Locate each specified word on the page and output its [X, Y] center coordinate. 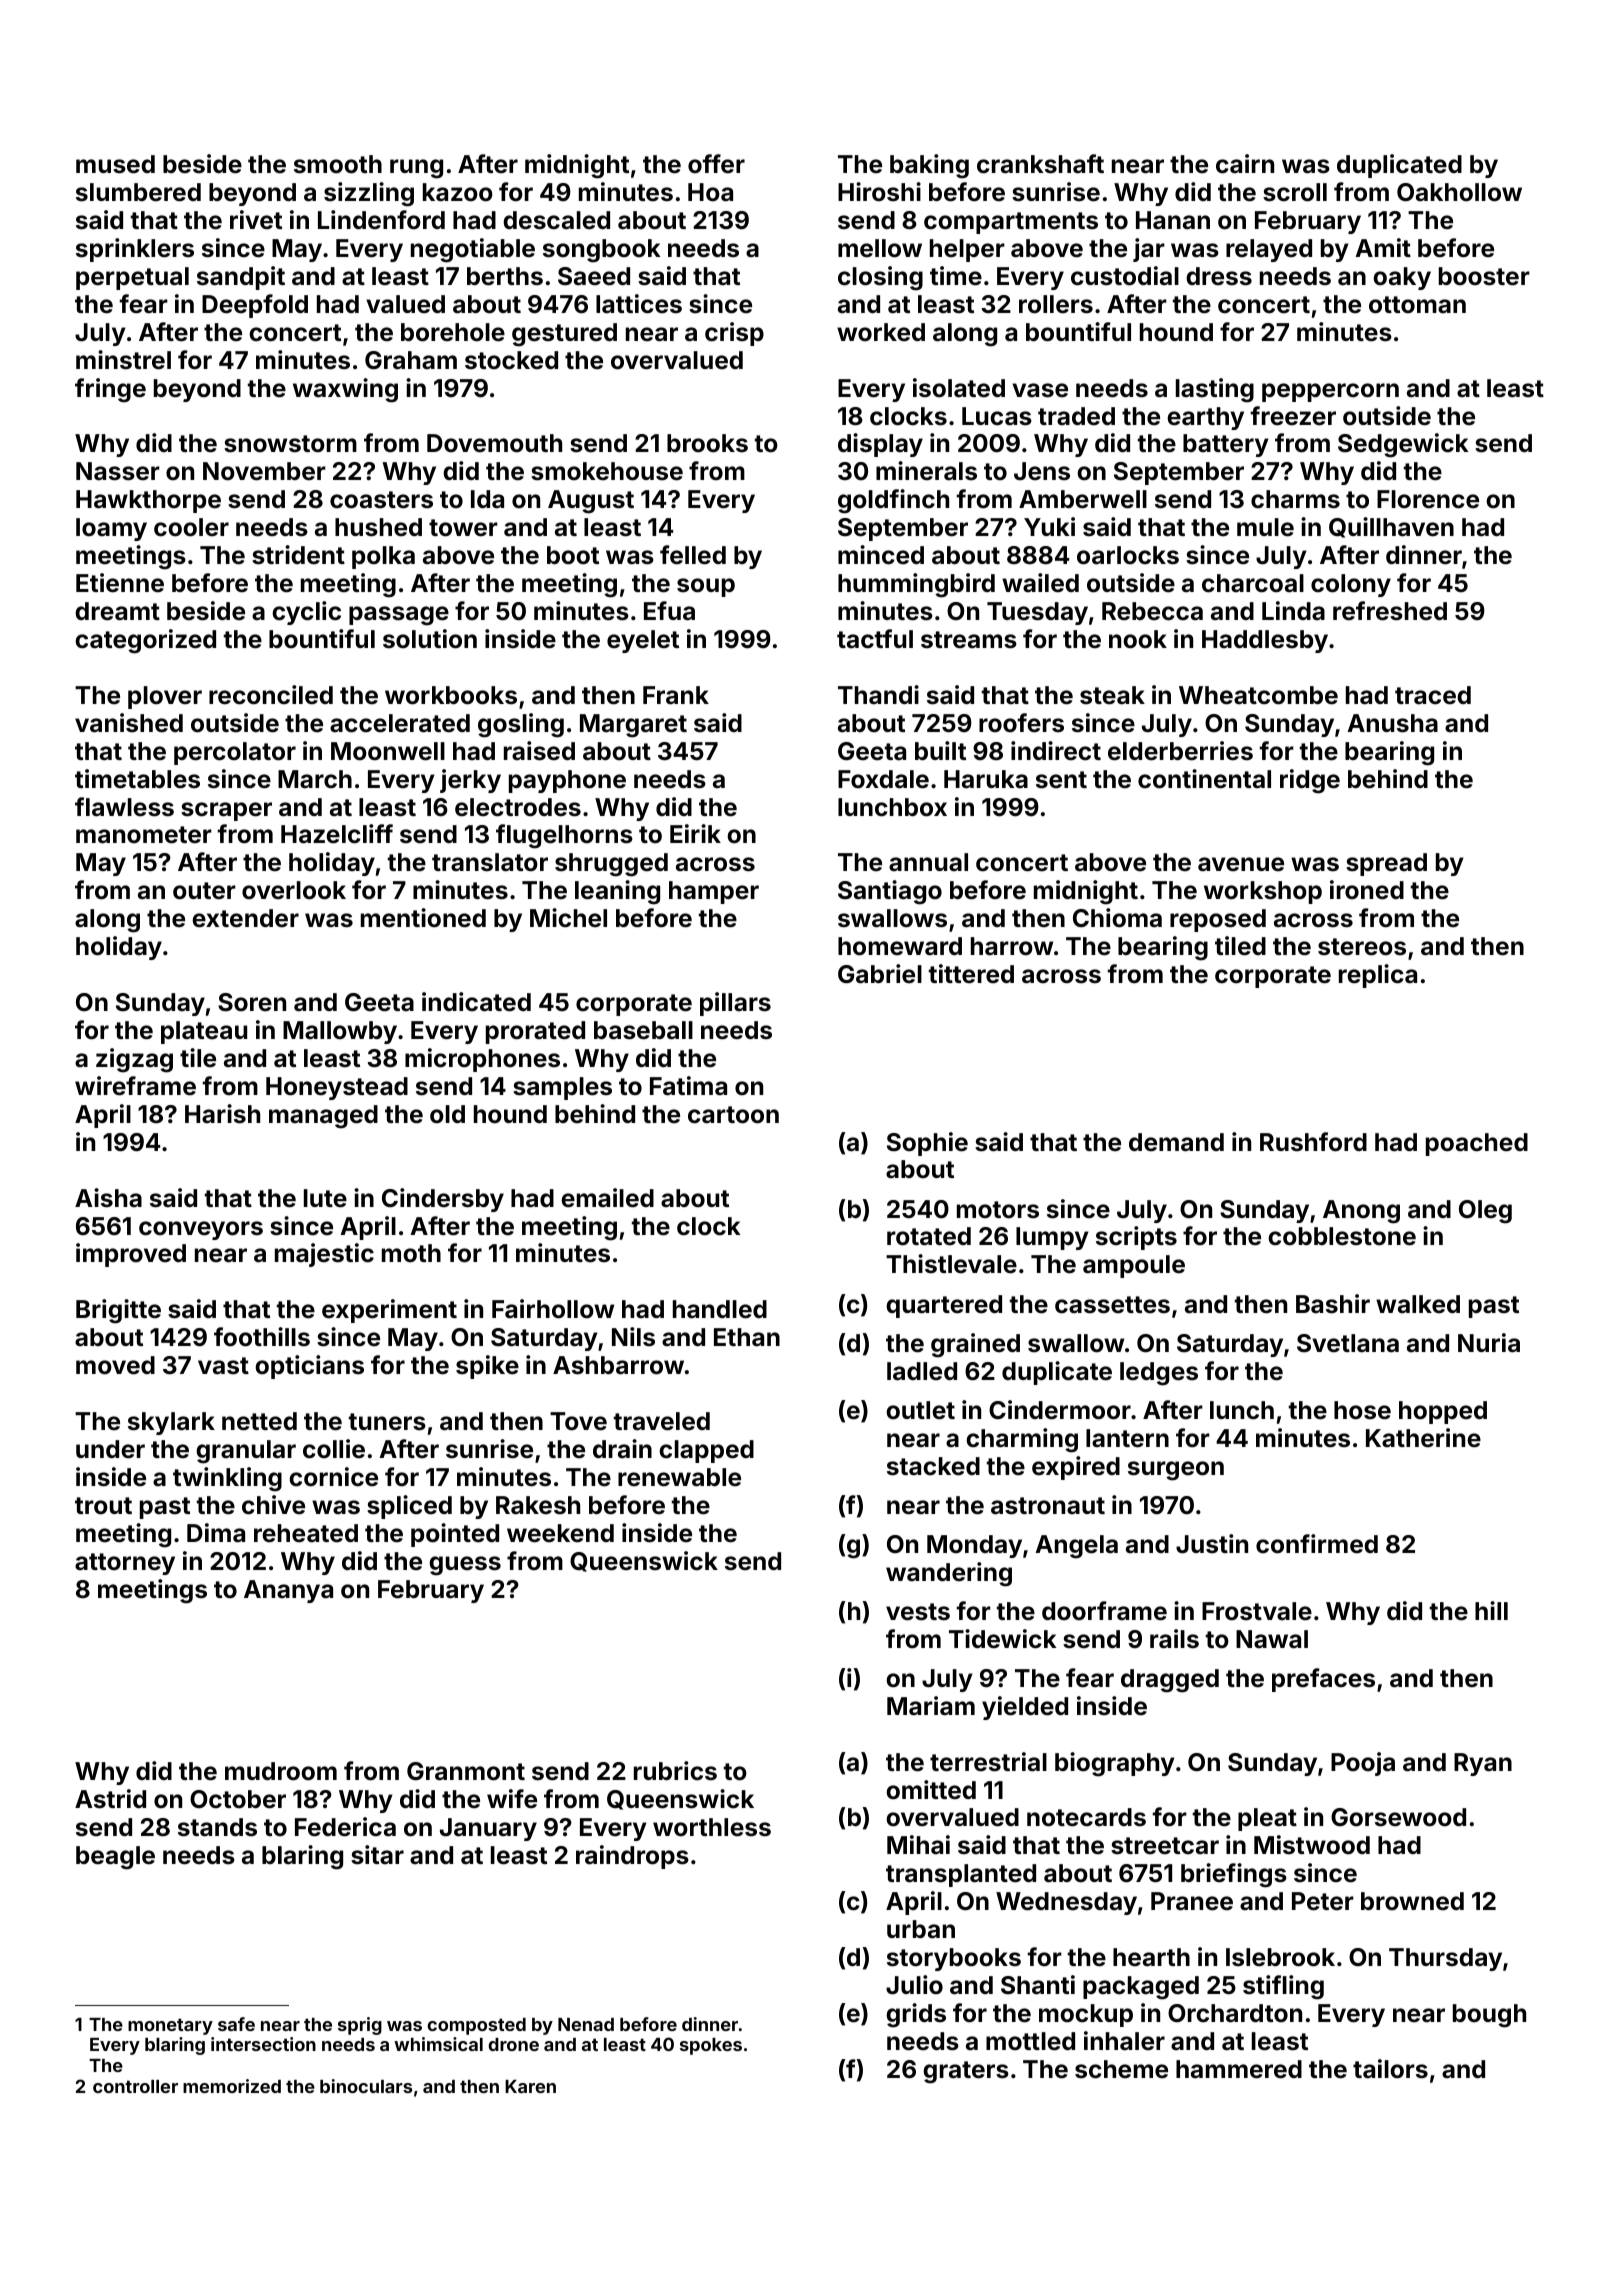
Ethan [747, 1337]
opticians [309, 1367]
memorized [232, 2086]
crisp [734, 334]
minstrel [123, 360]
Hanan [1173, 220]
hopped [1443, 1412]
